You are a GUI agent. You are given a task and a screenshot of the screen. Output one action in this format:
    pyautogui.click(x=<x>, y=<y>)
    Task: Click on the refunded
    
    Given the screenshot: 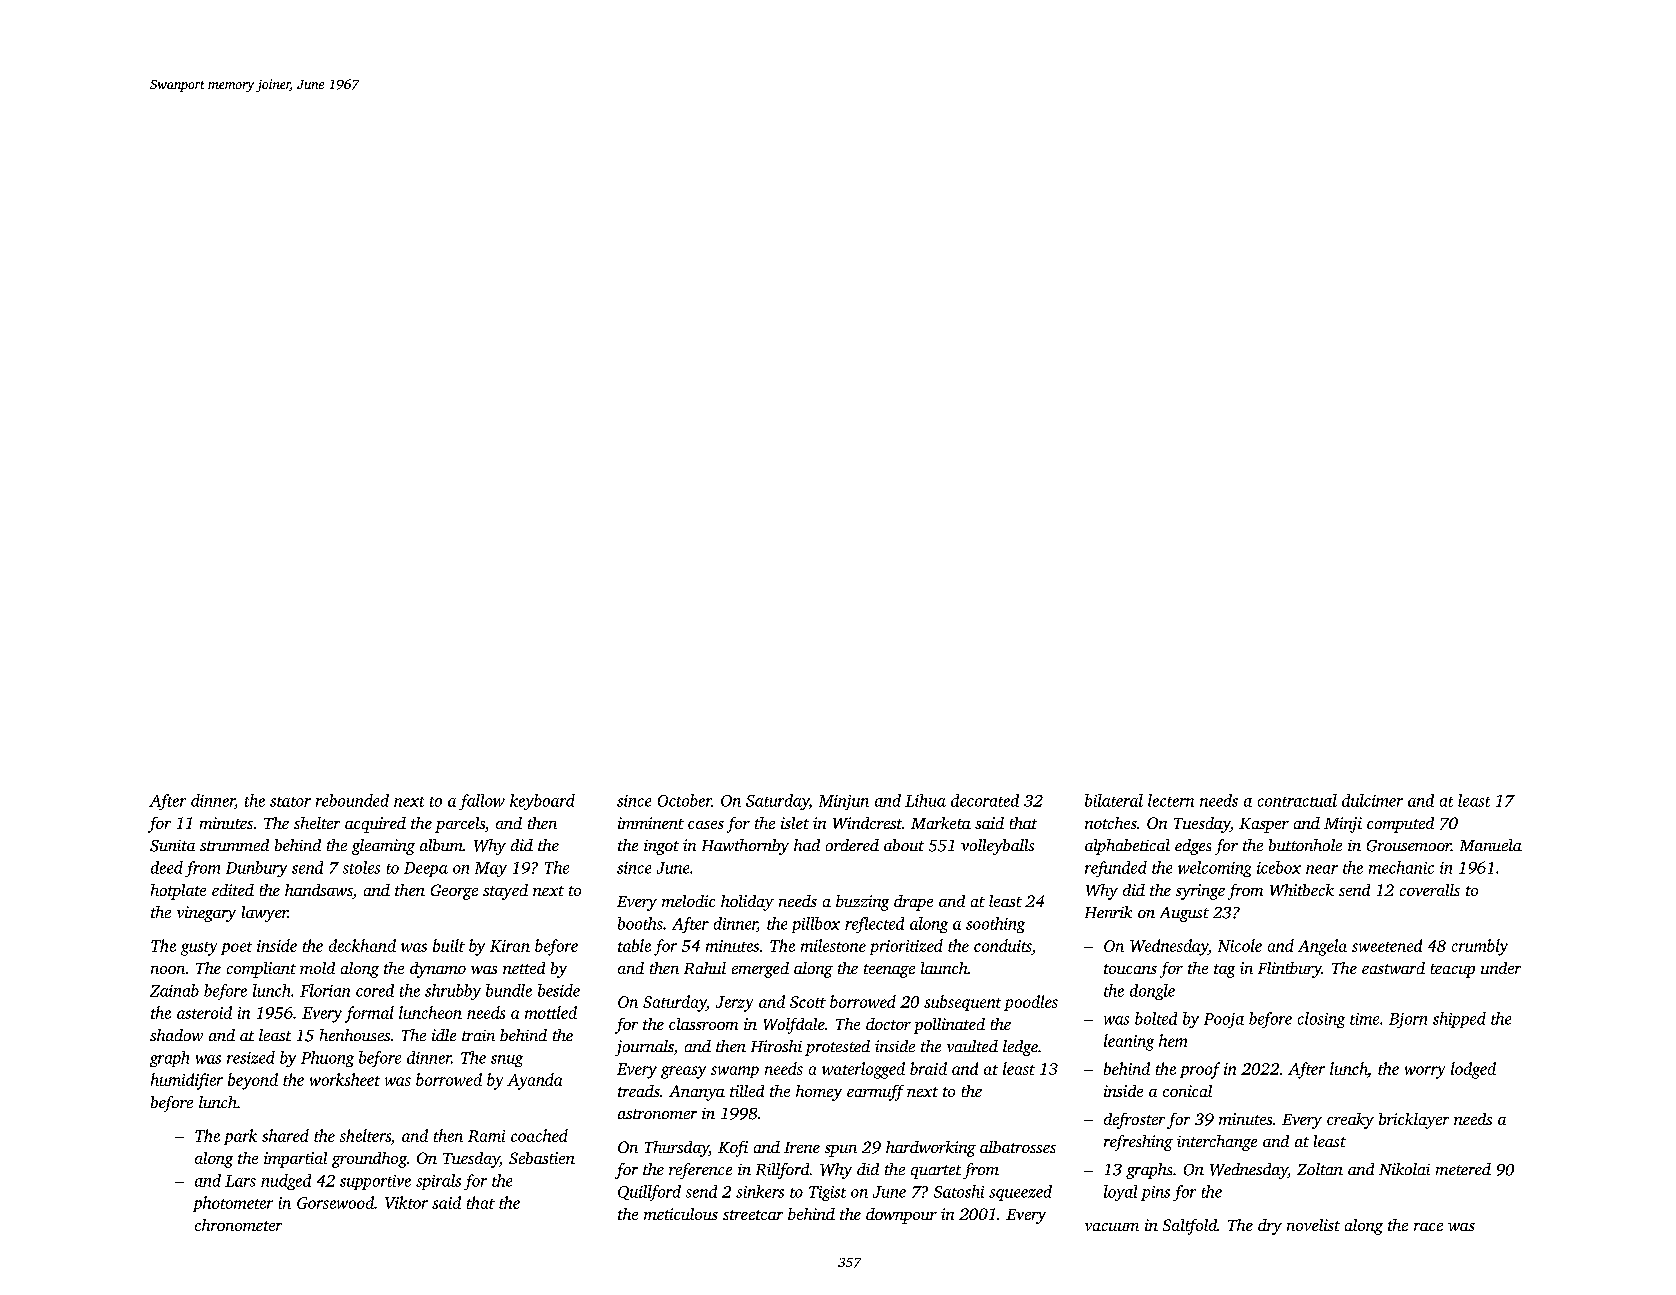 What is the action you would take?
    pyautogui.click(x=1116, y=869)
